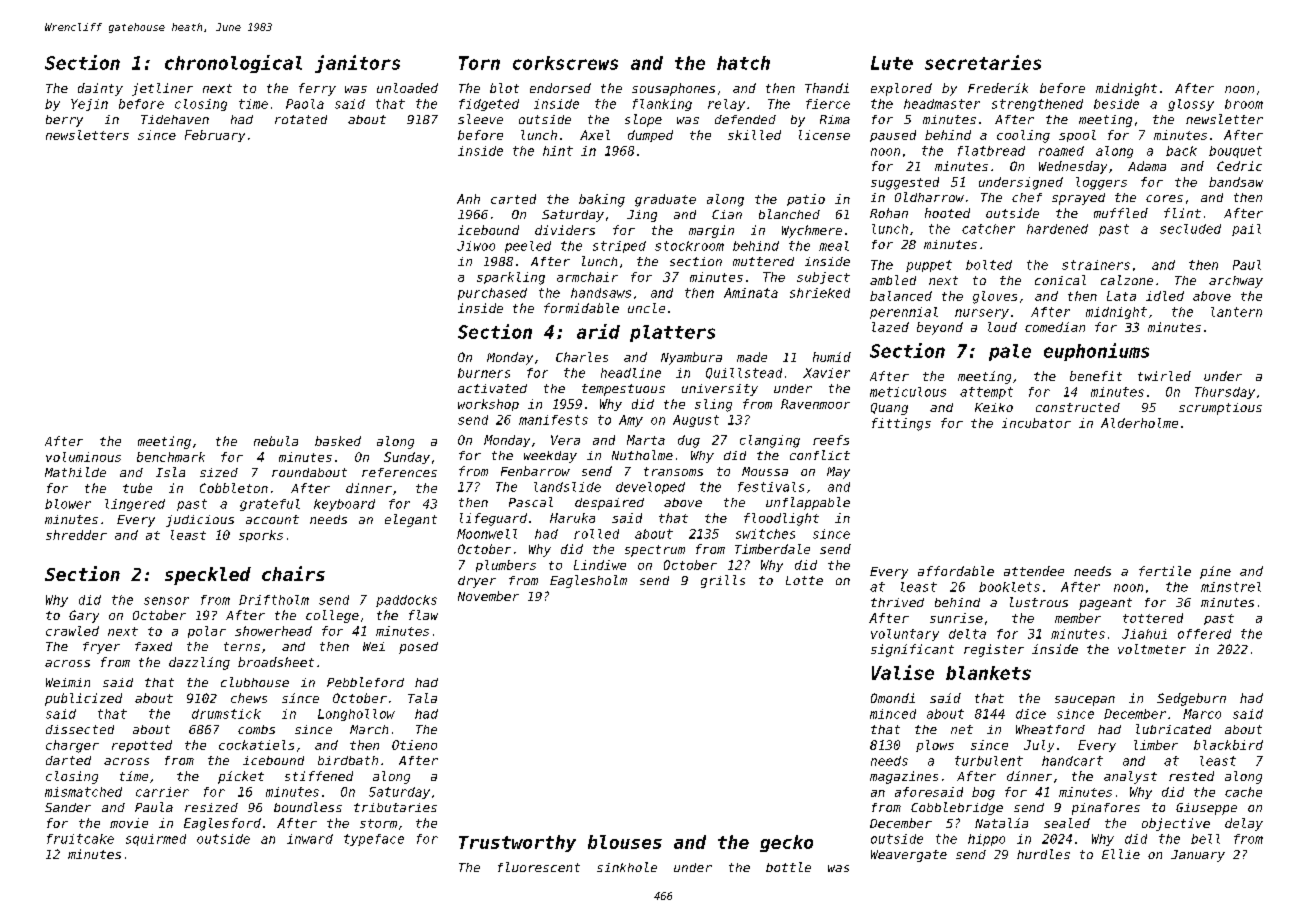 The image size is (1308, 924). Describe the element at coordinates (1101, 183) in the document. I see `loggers` at that location.
